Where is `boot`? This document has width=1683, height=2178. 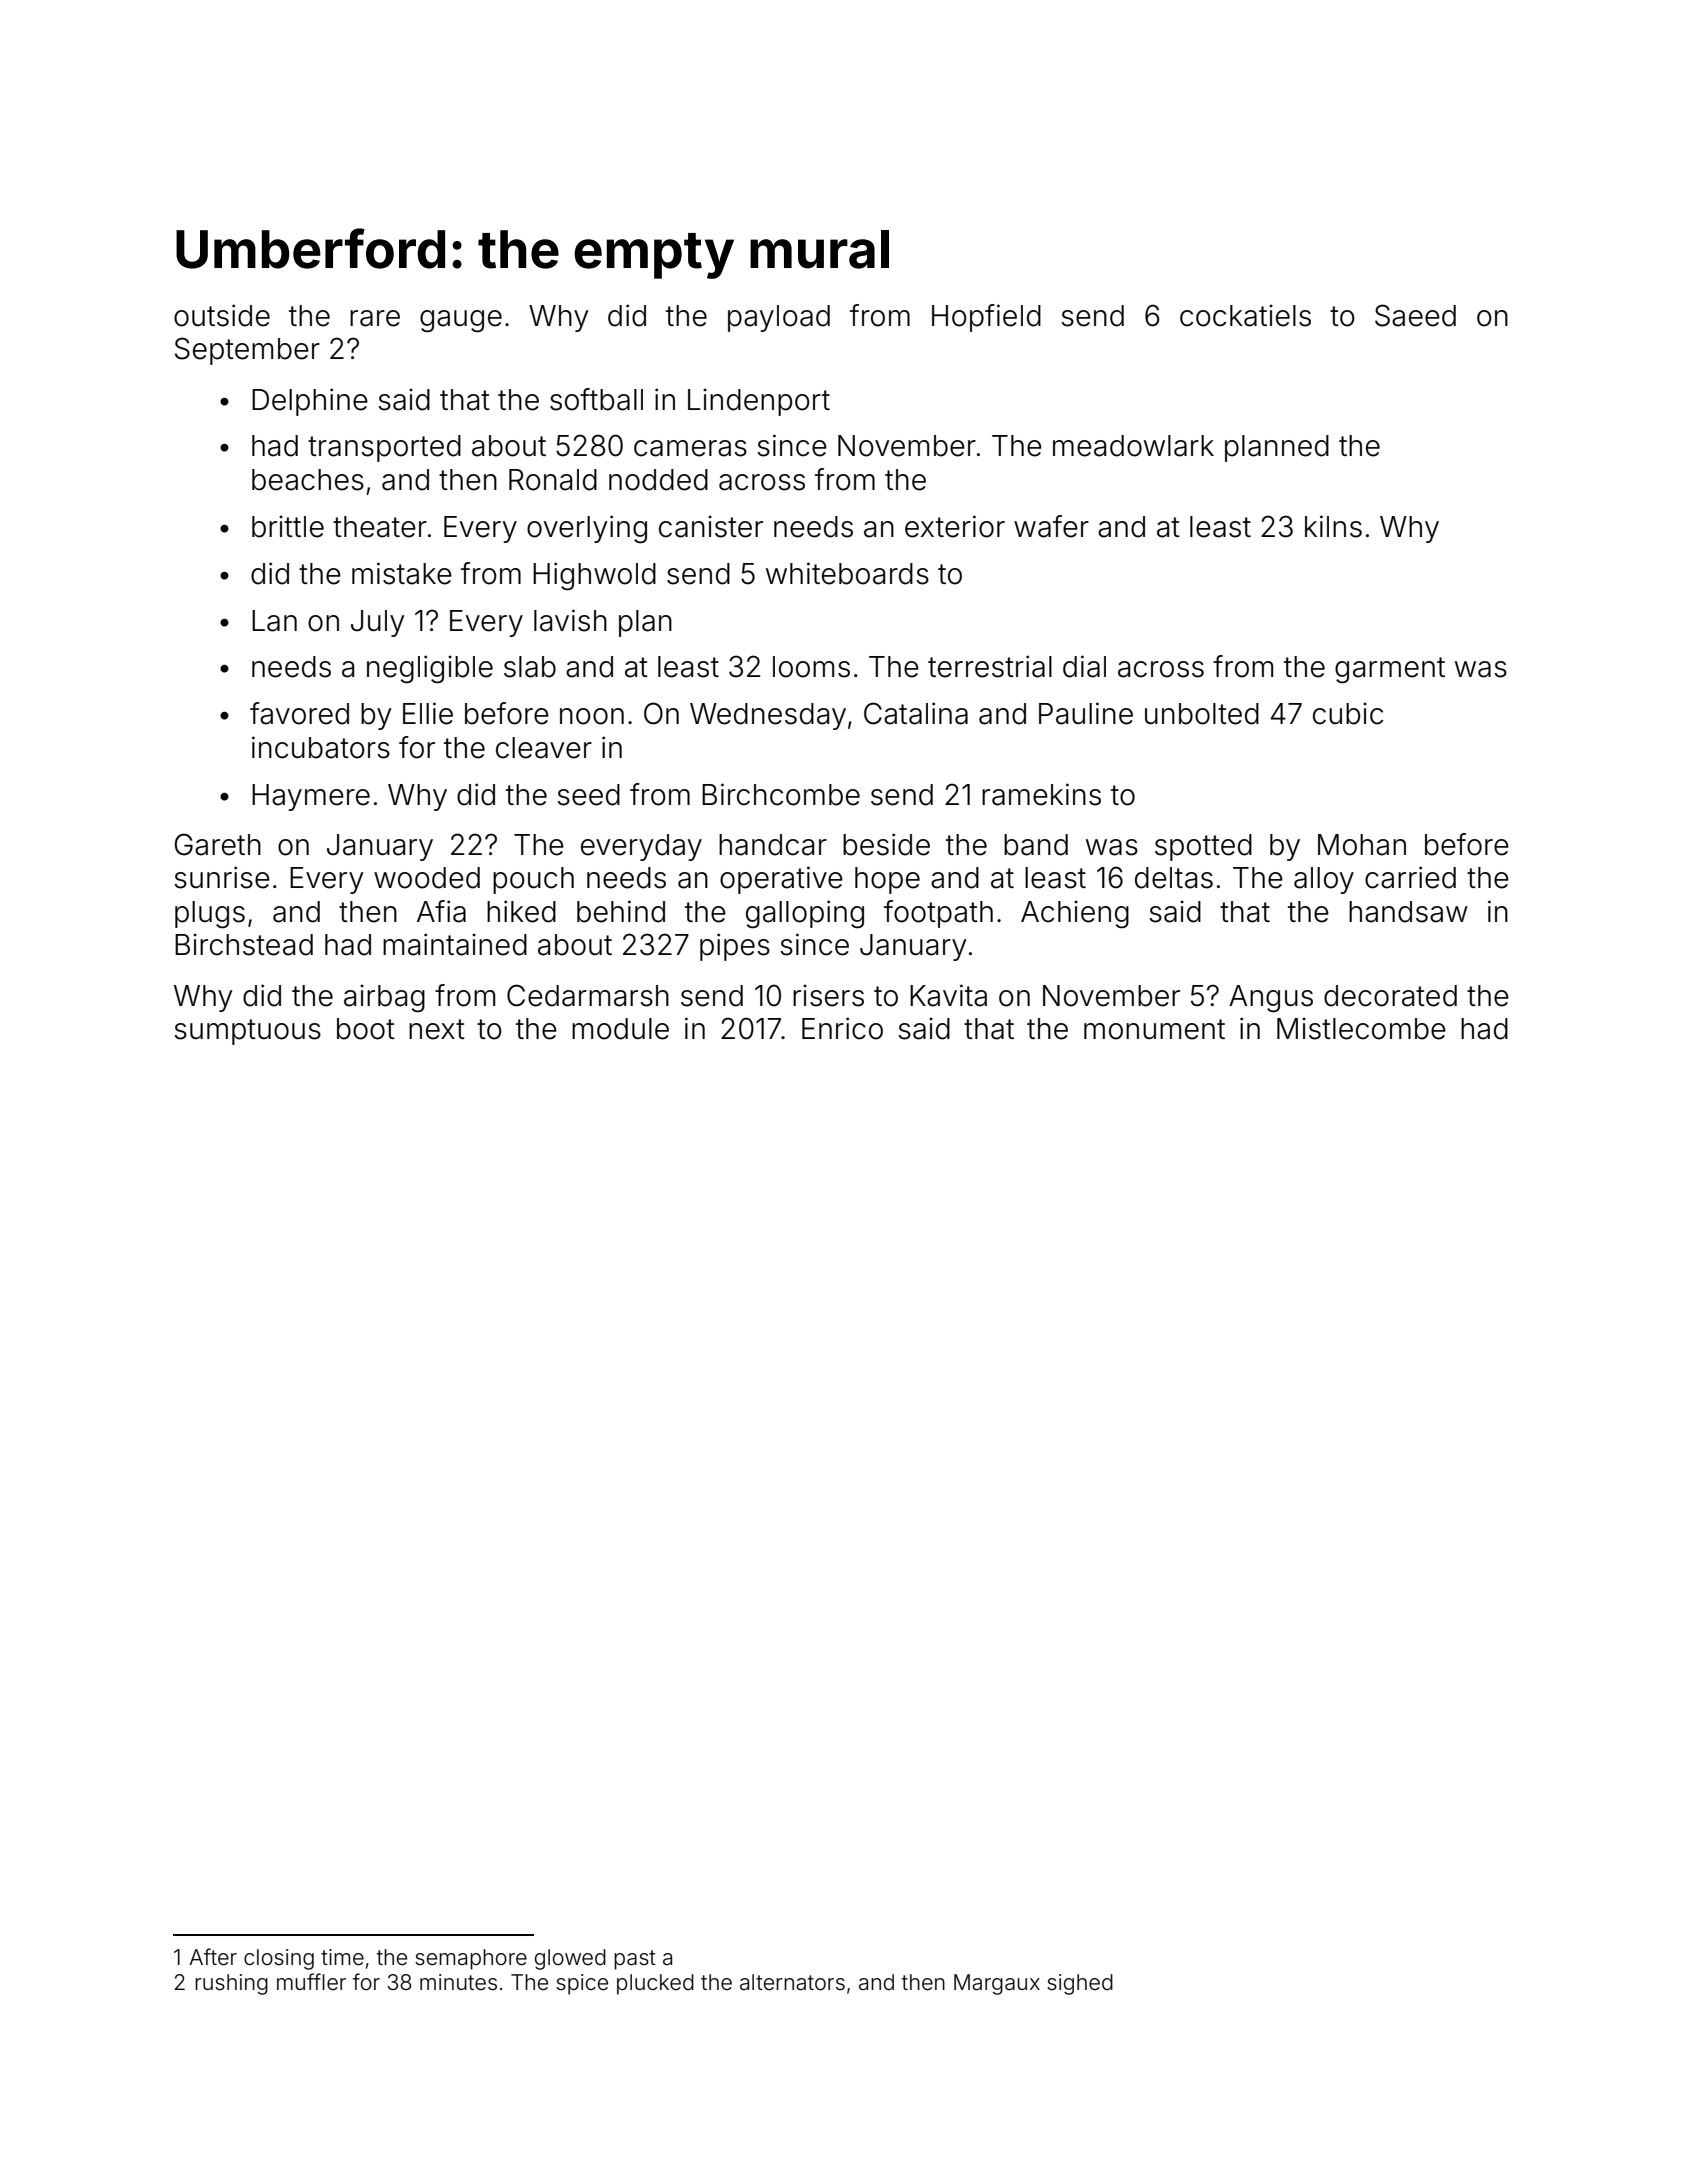
boot is located at coordinates (366, 1029).
